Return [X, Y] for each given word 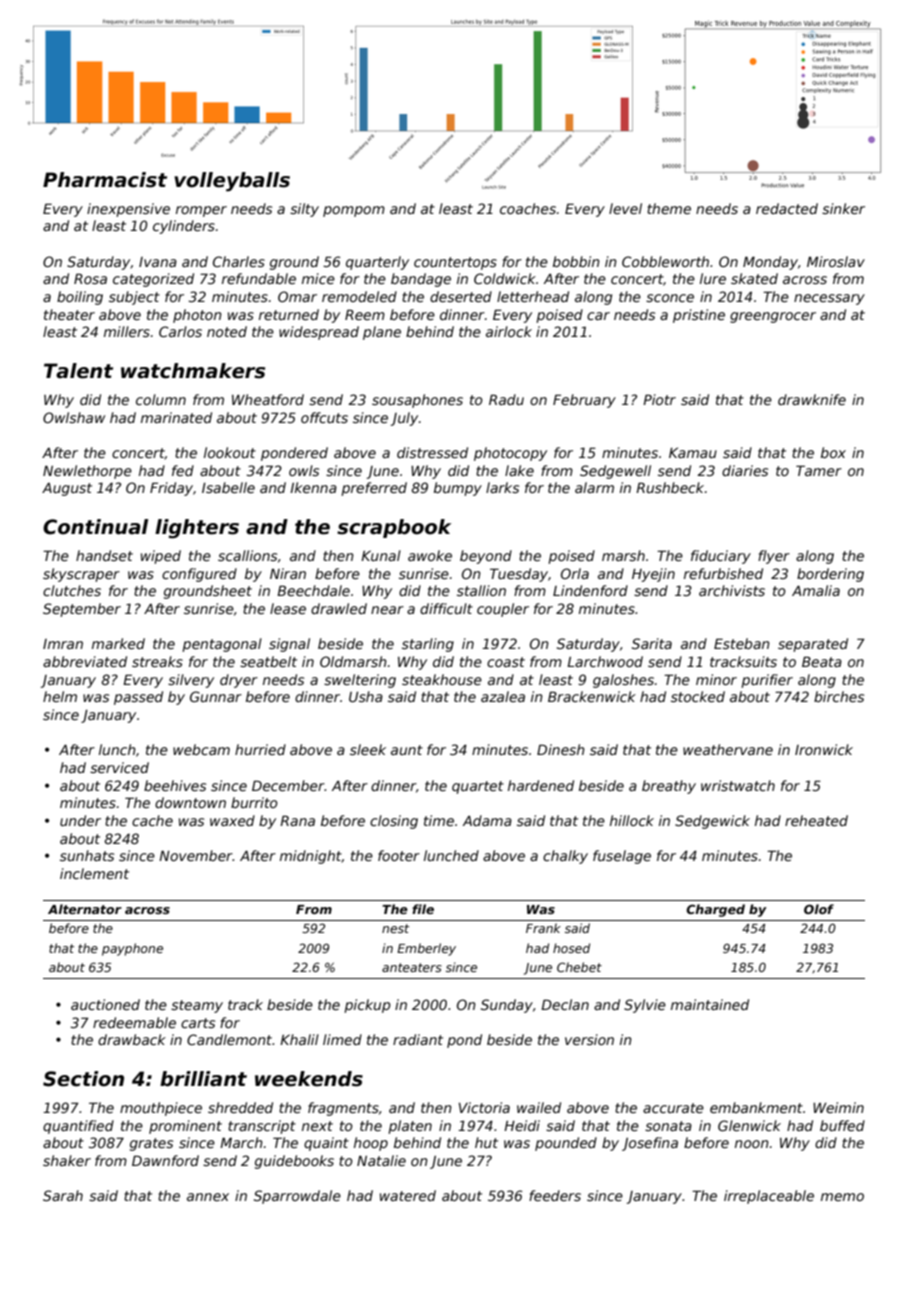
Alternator [85, 909]
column [161, 399]
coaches [528, 208]
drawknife [812, 399]
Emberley [426, 949]
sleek [368, 749]
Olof [819, 909]
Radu [506, 399]
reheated [816, 820]
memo [842, 1197]
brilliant [203, 1079]
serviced [119, 767]
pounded [566, 1144]
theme [669, 208]
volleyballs [232, 182]
